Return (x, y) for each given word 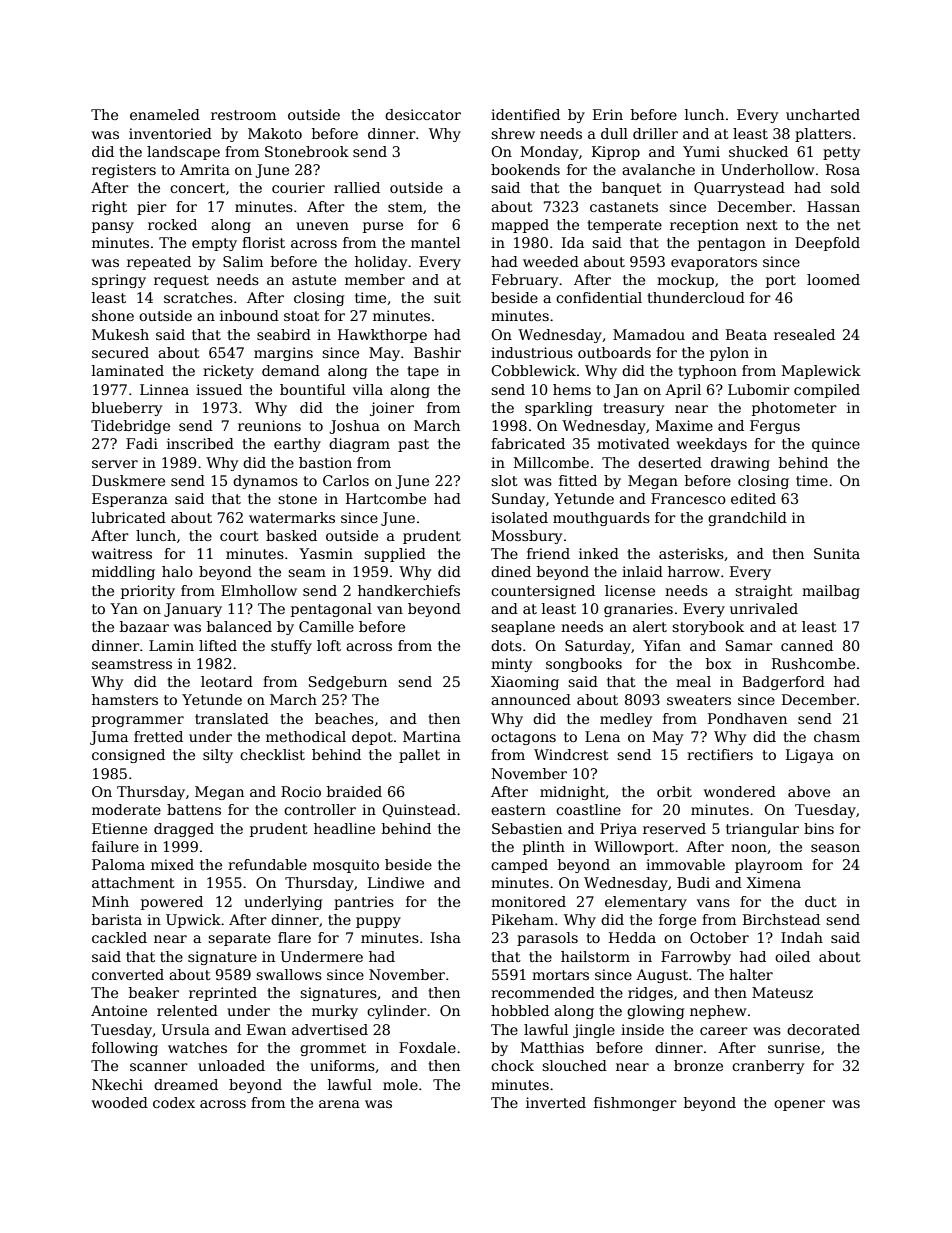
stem (405, 207)
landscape (183, 153)
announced (531, 699)
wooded (120, 1102)
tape (423, 372)
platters (823, 135)
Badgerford (784, 683)
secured (120, 352)
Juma (109, 738)
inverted (556, 1102)
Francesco (688, 498)
